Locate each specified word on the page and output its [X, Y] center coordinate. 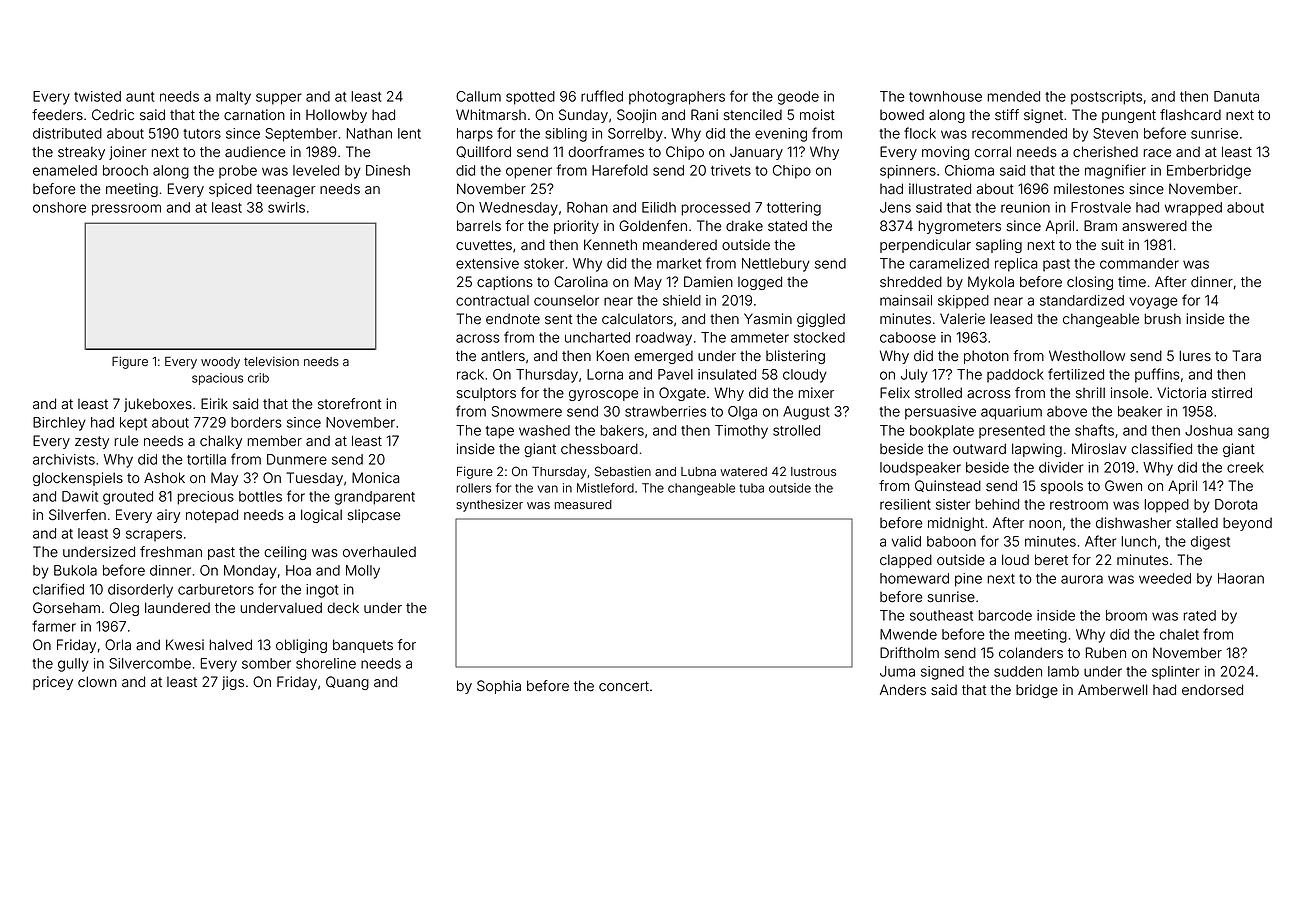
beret [1051, 560]
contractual [492, 300]
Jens [895, 207]
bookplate [942, 432]
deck [343, 607]
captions [505, 283]
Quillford [483, 152]
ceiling [285, 553]
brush [1162, 319]
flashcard [1190, 115]
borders [256, 422]
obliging [301, 646]
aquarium [1011, 413]
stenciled [752, 115]
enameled [65, 170]
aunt [140, 97]
